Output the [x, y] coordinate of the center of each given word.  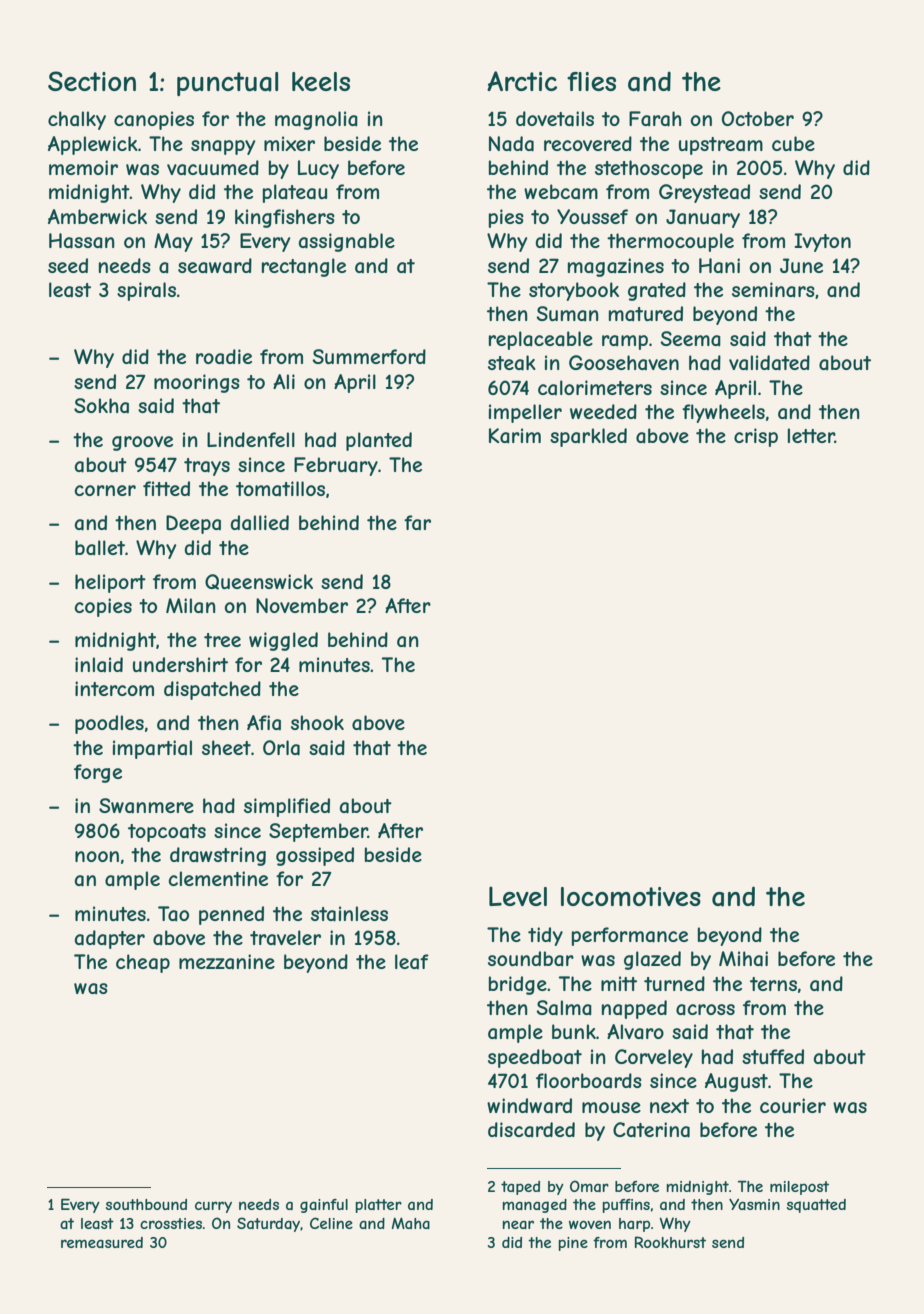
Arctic [522, 81]
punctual [227, 84]
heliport [110, 583]
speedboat [535, 1058]
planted [379, 441]
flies [591, 81]
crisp [756, 437]
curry [213, 1207]
